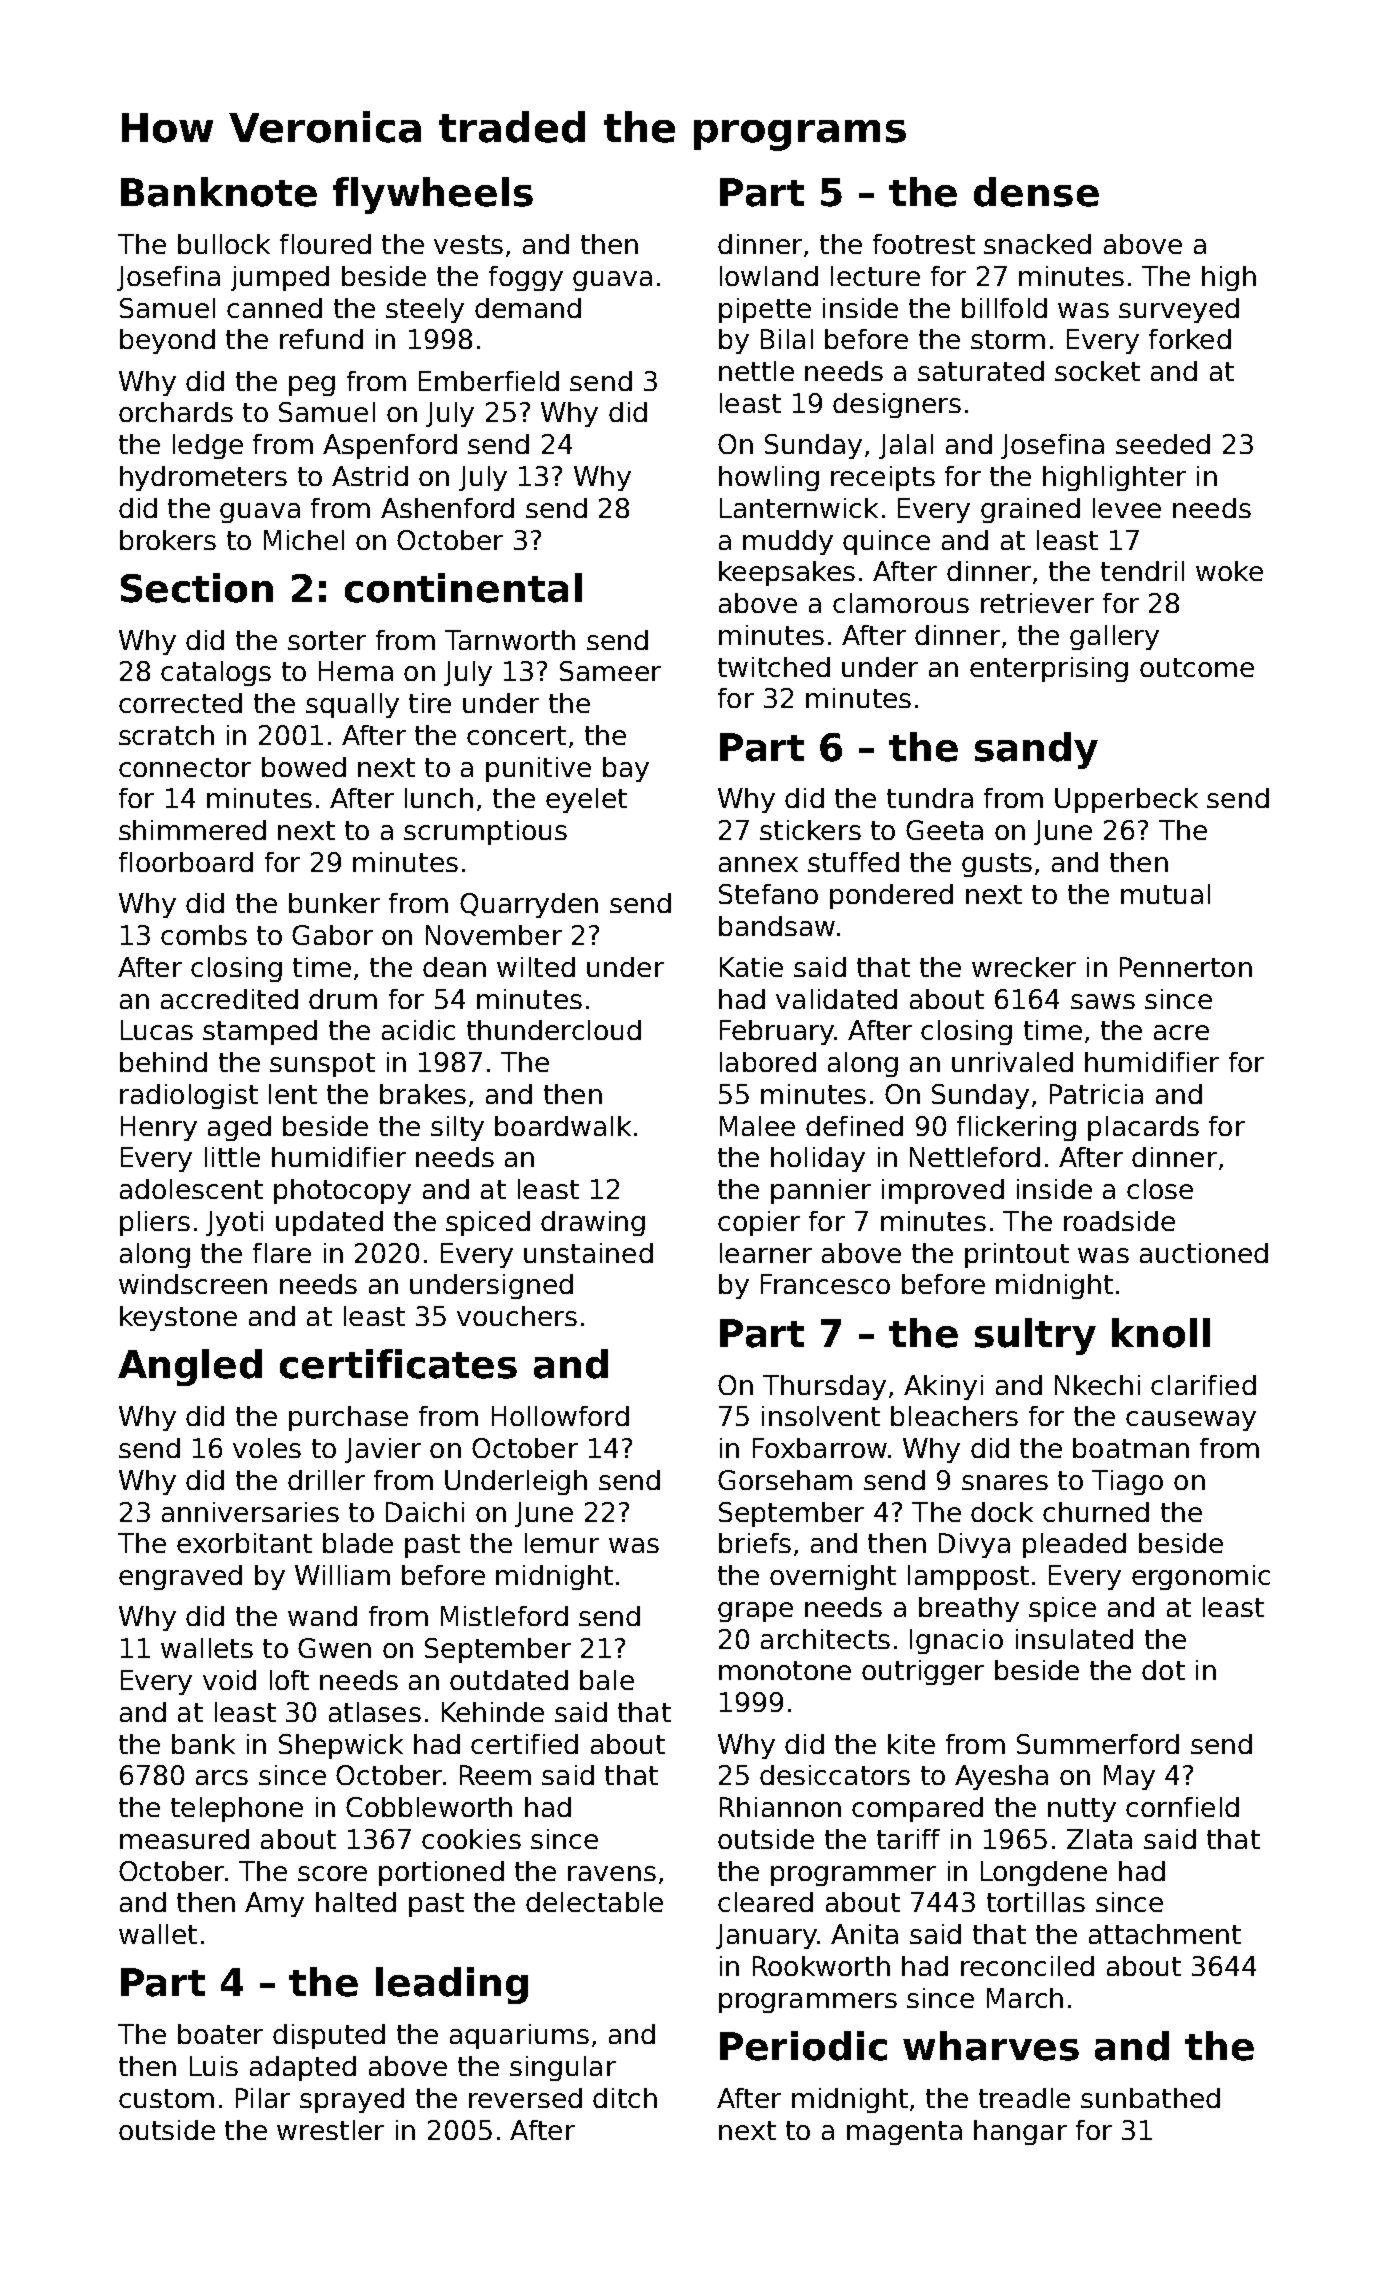  What do you see at coordinates (765, 310) in the screenshot?
I see `pipette` at bounding box center [765, 310].
